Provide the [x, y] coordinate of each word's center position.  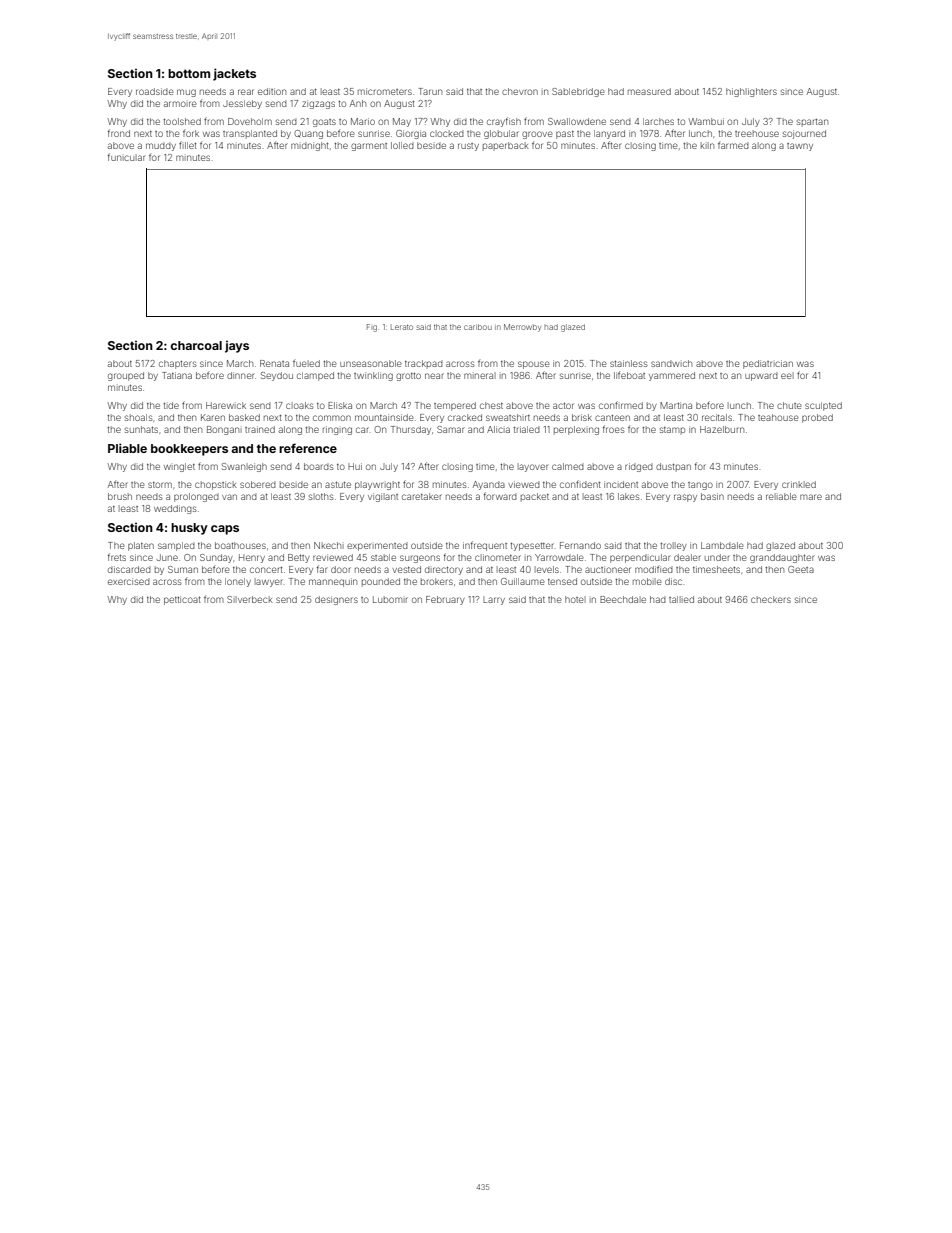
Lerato [402, 327]
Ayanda [489, 485]
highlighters [751, 92]
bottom [189, 73]
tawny [800, 147]
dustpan [673, 467]
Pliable [127, 448]
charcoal [196, 345]
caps [225, 530]
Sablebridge [578, 92]
